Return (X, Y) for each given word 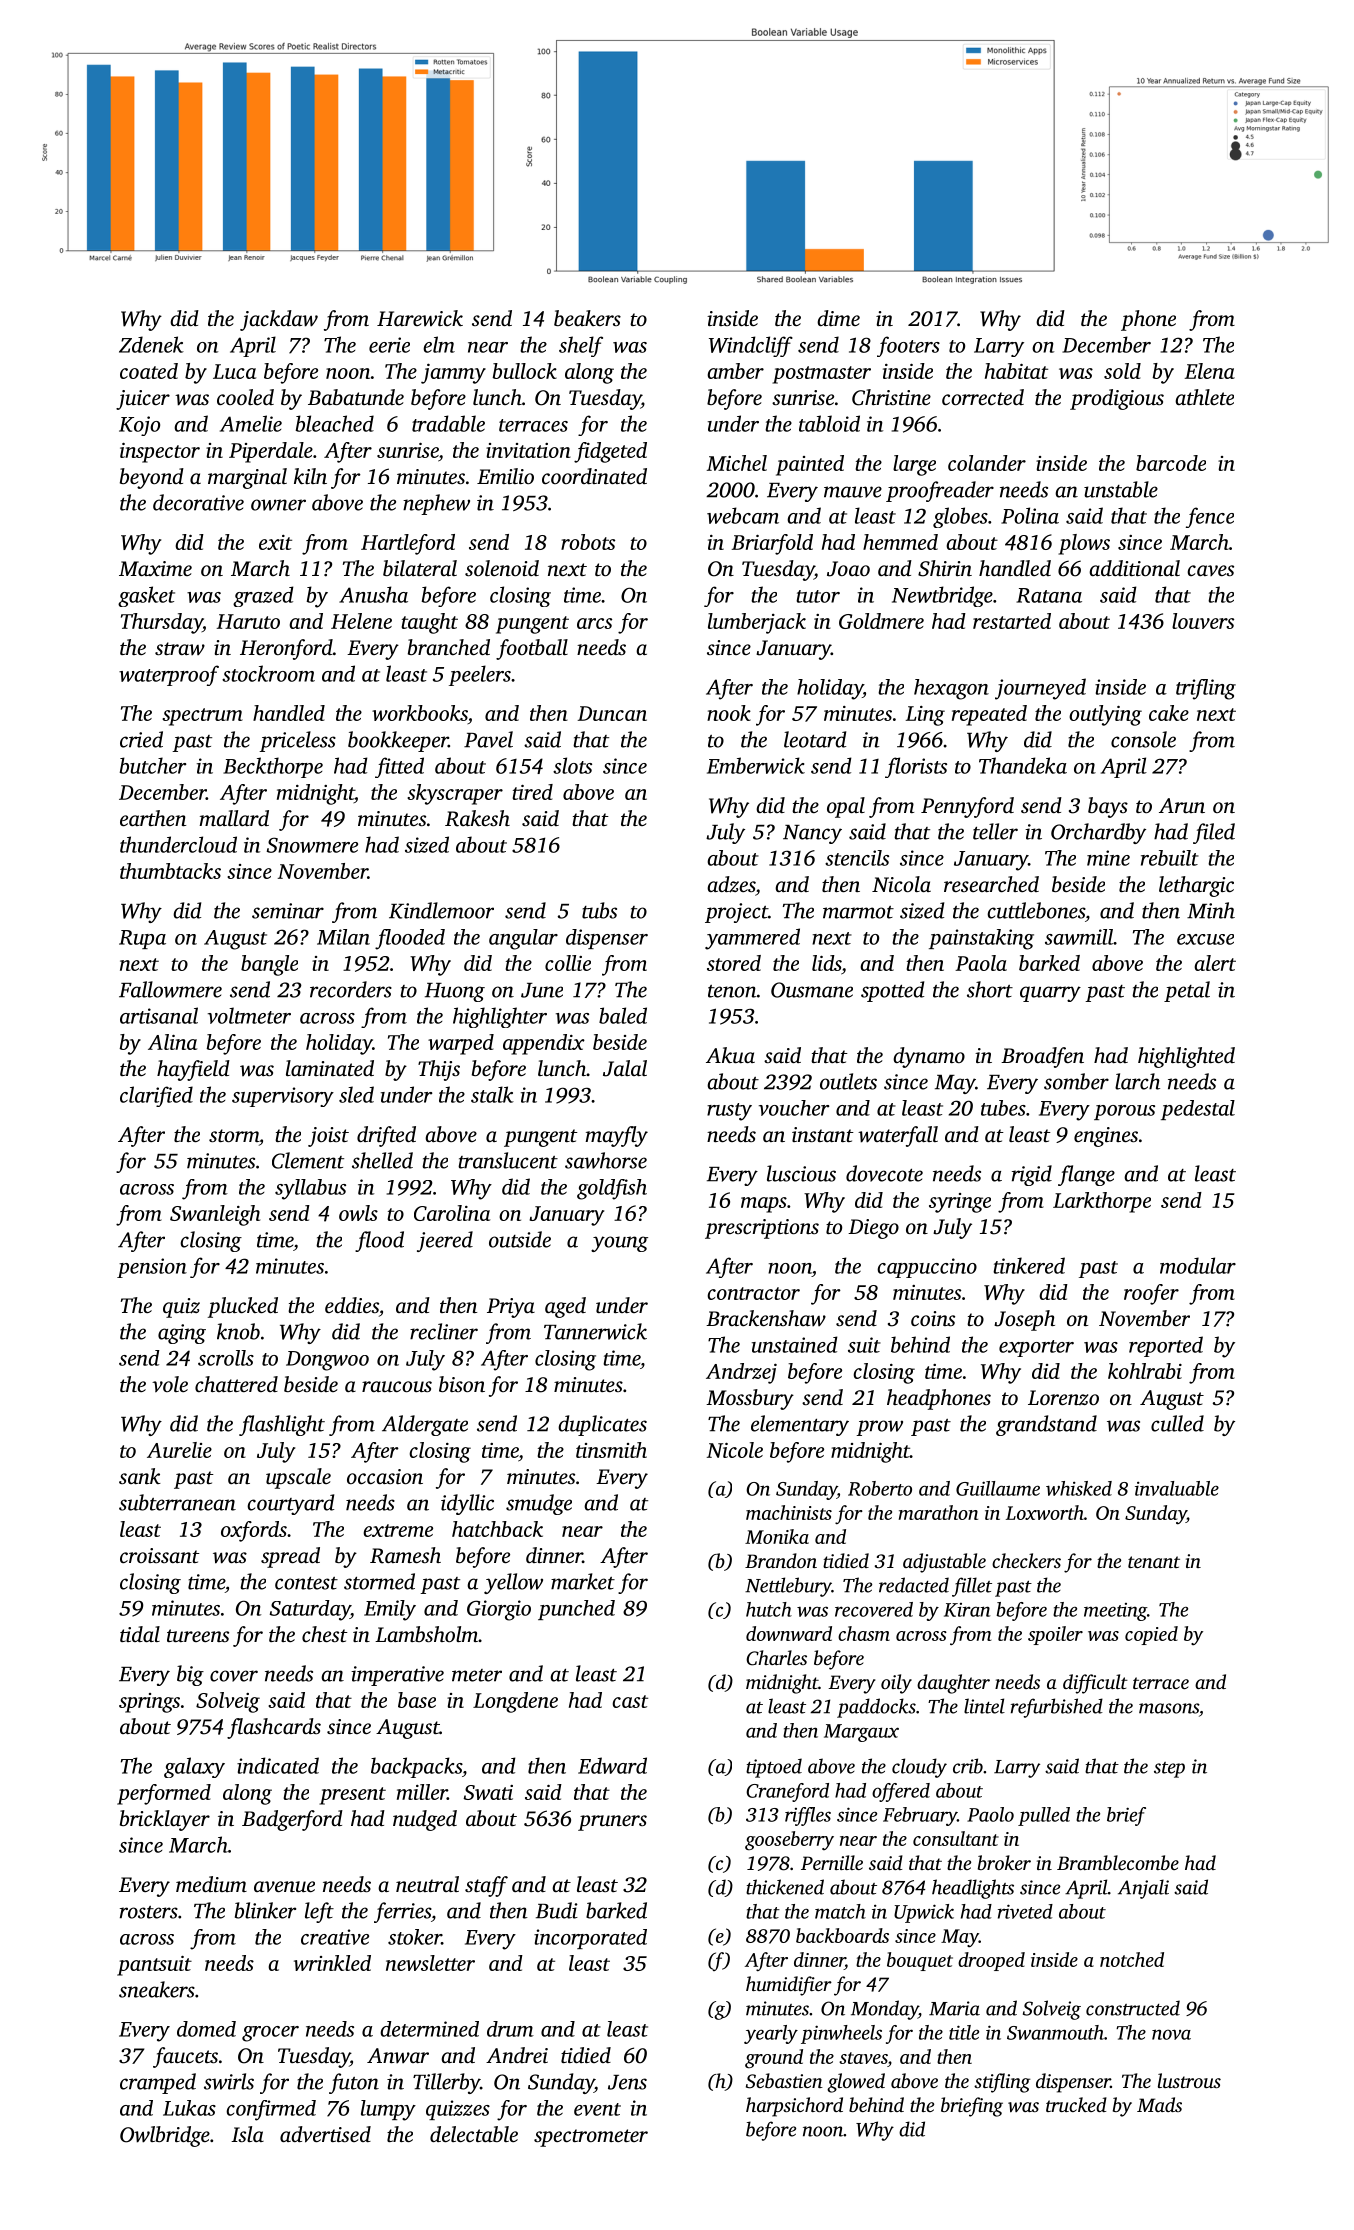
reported (1166, 1346)
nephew (436, 504)
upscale (298, 1478)
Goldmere (881, 621)
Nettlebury (788, 1587)
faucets (185, 2057)
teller (995, 831)
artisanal (159, 1015)
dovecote (884, 1173)
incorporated (590, 1939)
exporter (1036, 1348)
